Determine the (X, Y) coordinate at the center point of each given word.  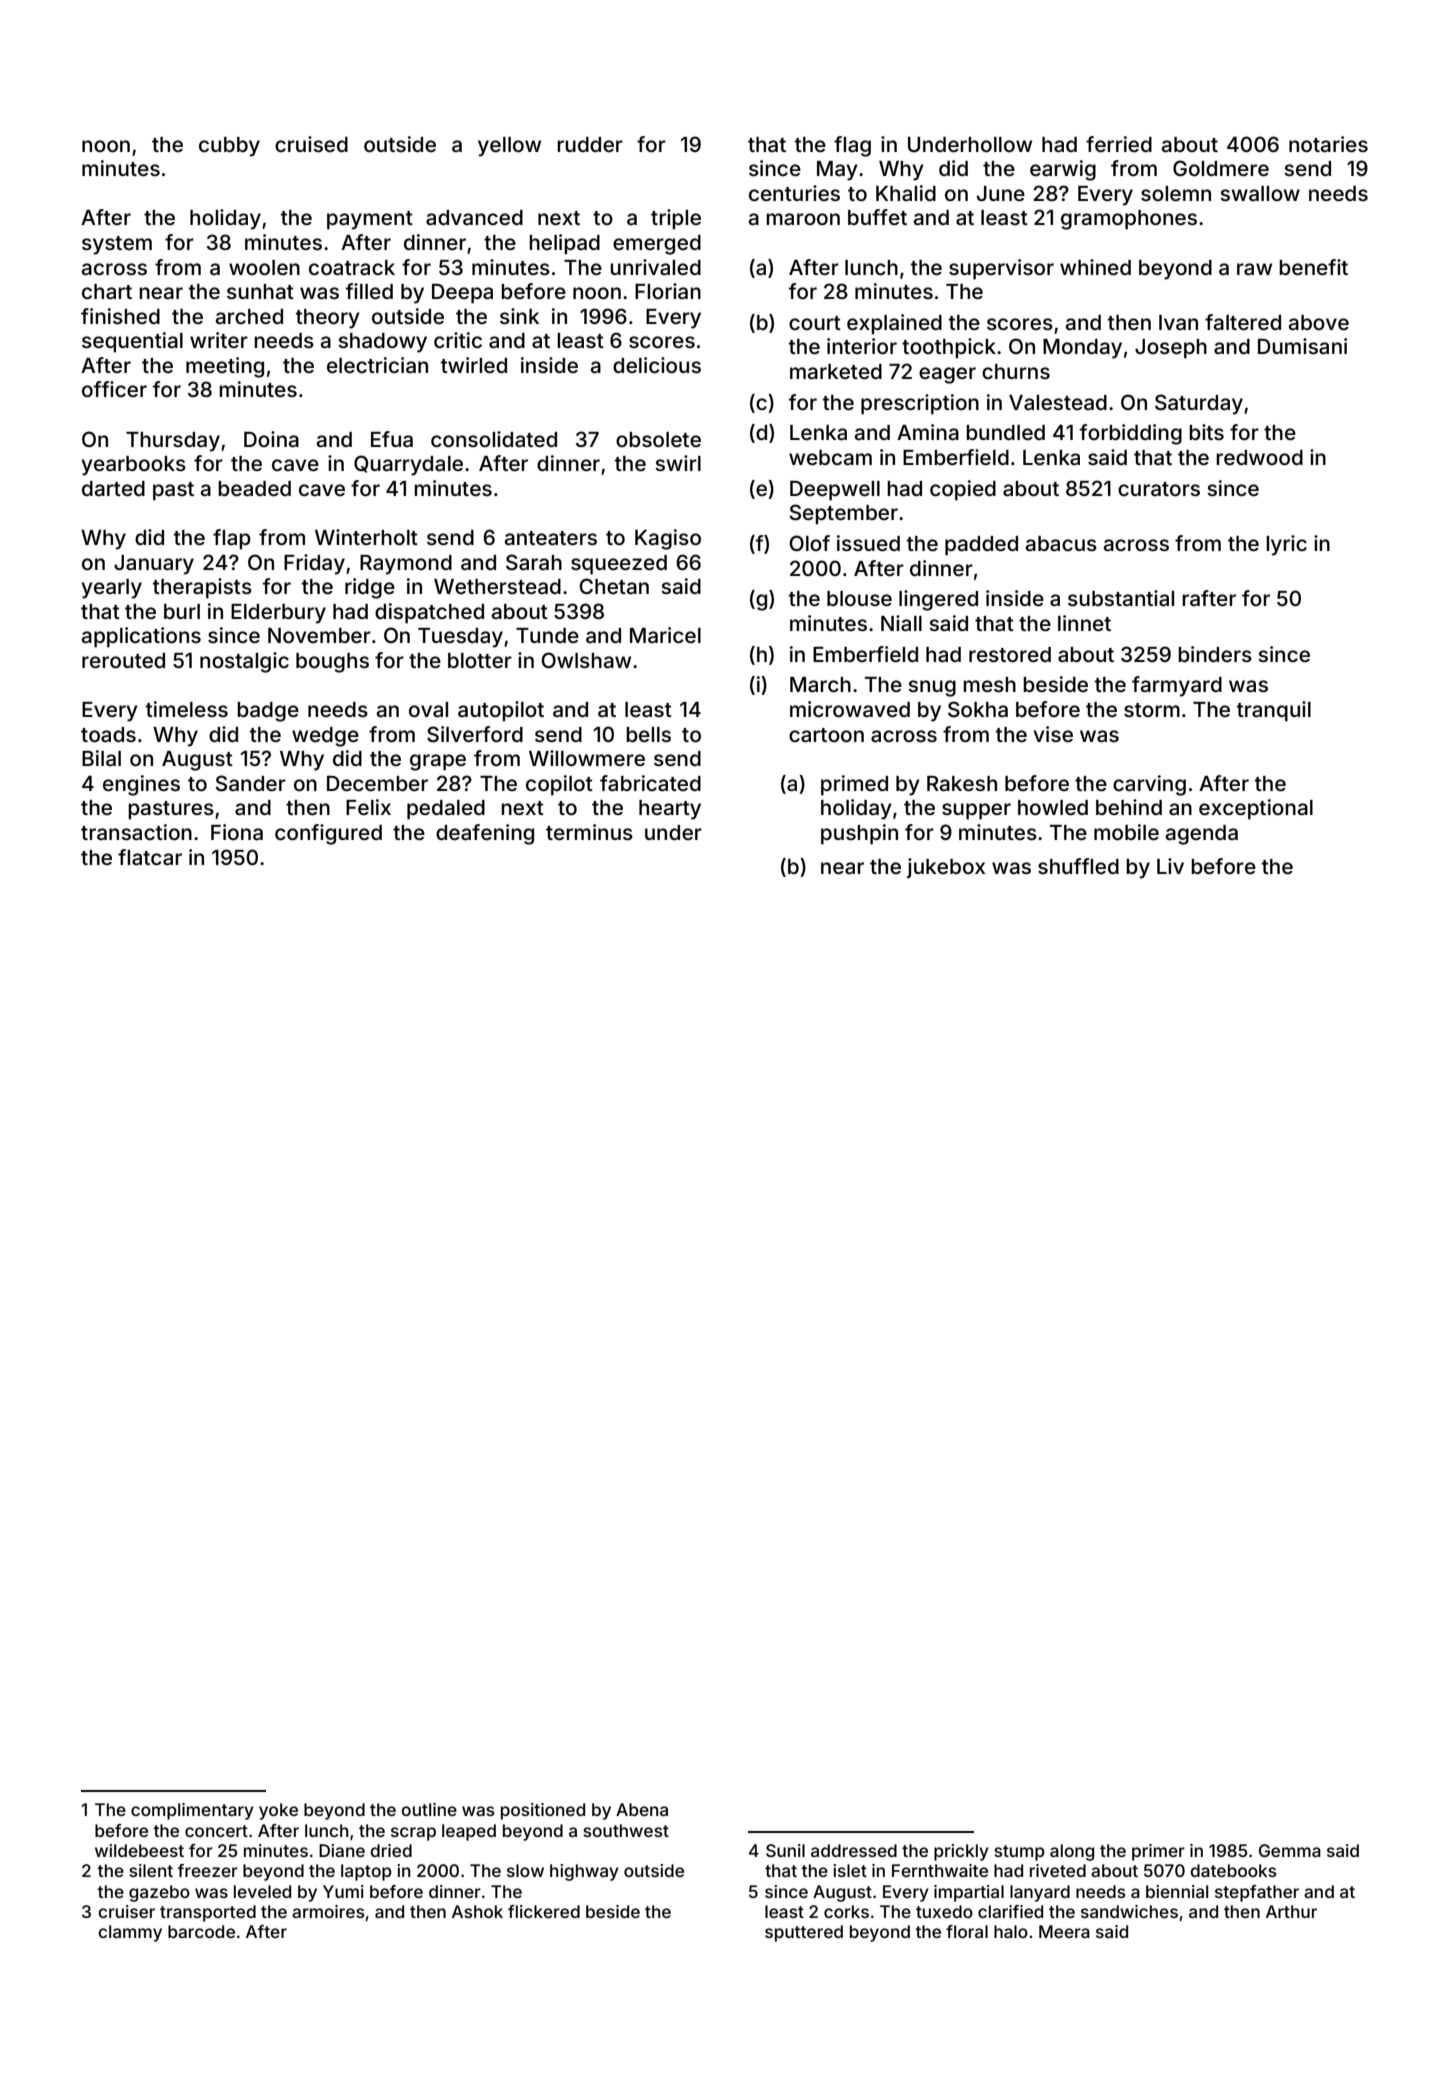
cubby (229, 147)
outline (429, 1809)
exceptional (1256, 809)
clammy (130, 1933)
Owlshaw (586, 660)
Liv (1170, 866)
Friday (314, 564)
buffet (877, 217)
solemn (1176, 193)
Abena (642, 1809)
